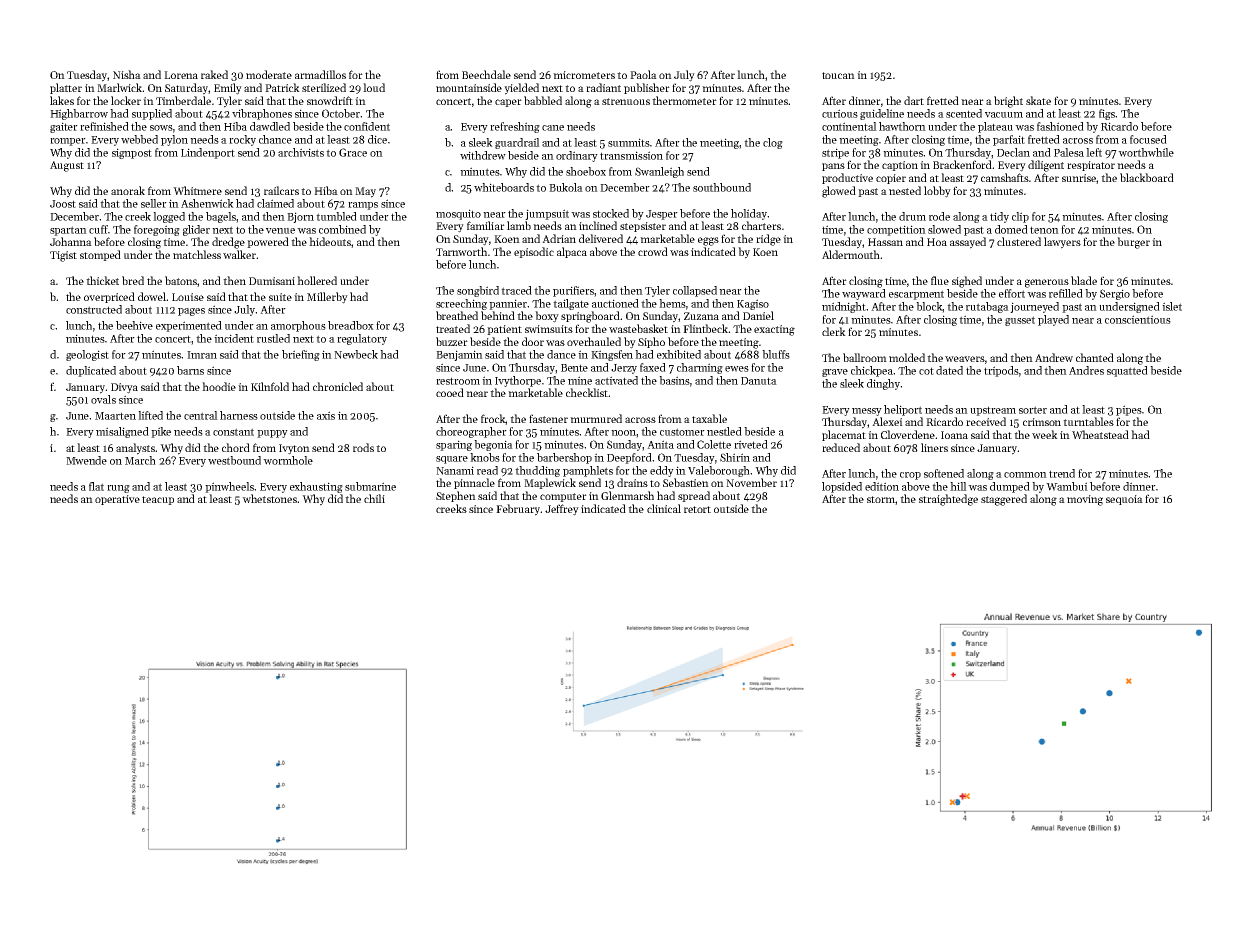  What do you see at coordinates (234, 338) in the screenshot?
I see `incident` at bounding box center [234, 338].
